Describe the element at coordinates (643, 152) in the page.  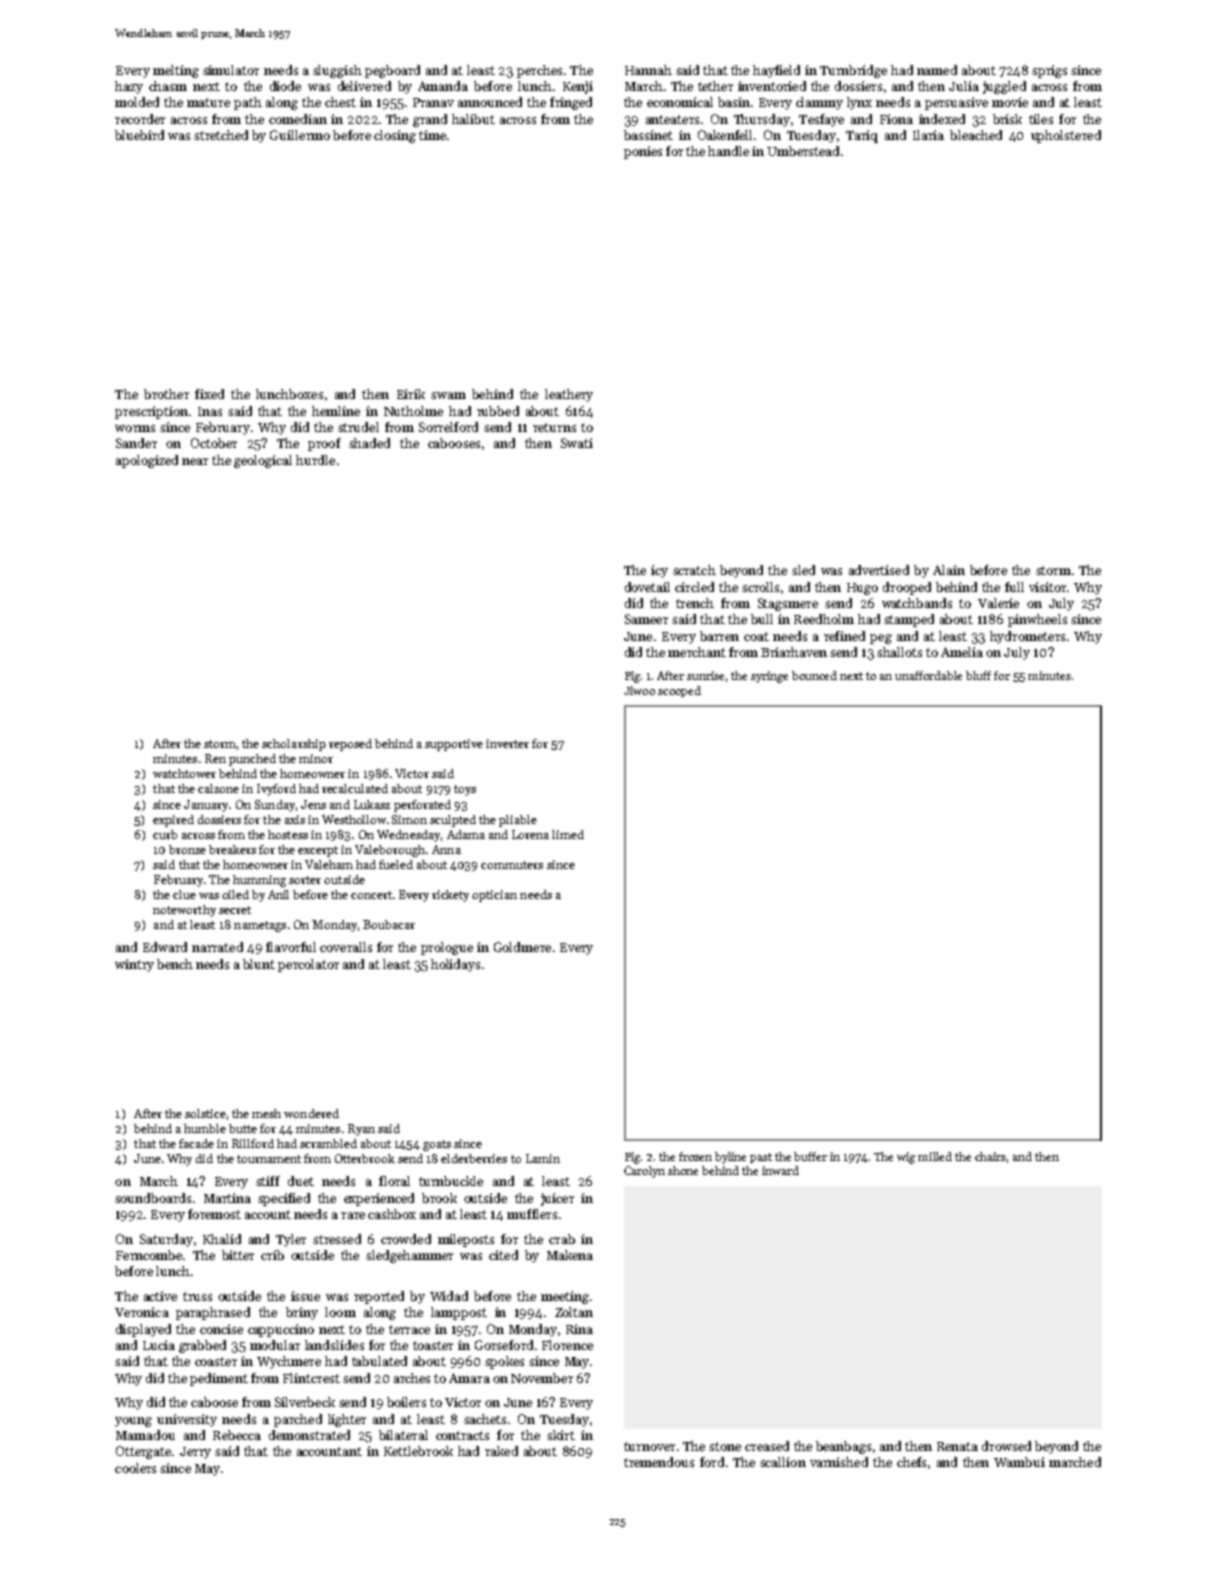
I see `ponies` at that location.
